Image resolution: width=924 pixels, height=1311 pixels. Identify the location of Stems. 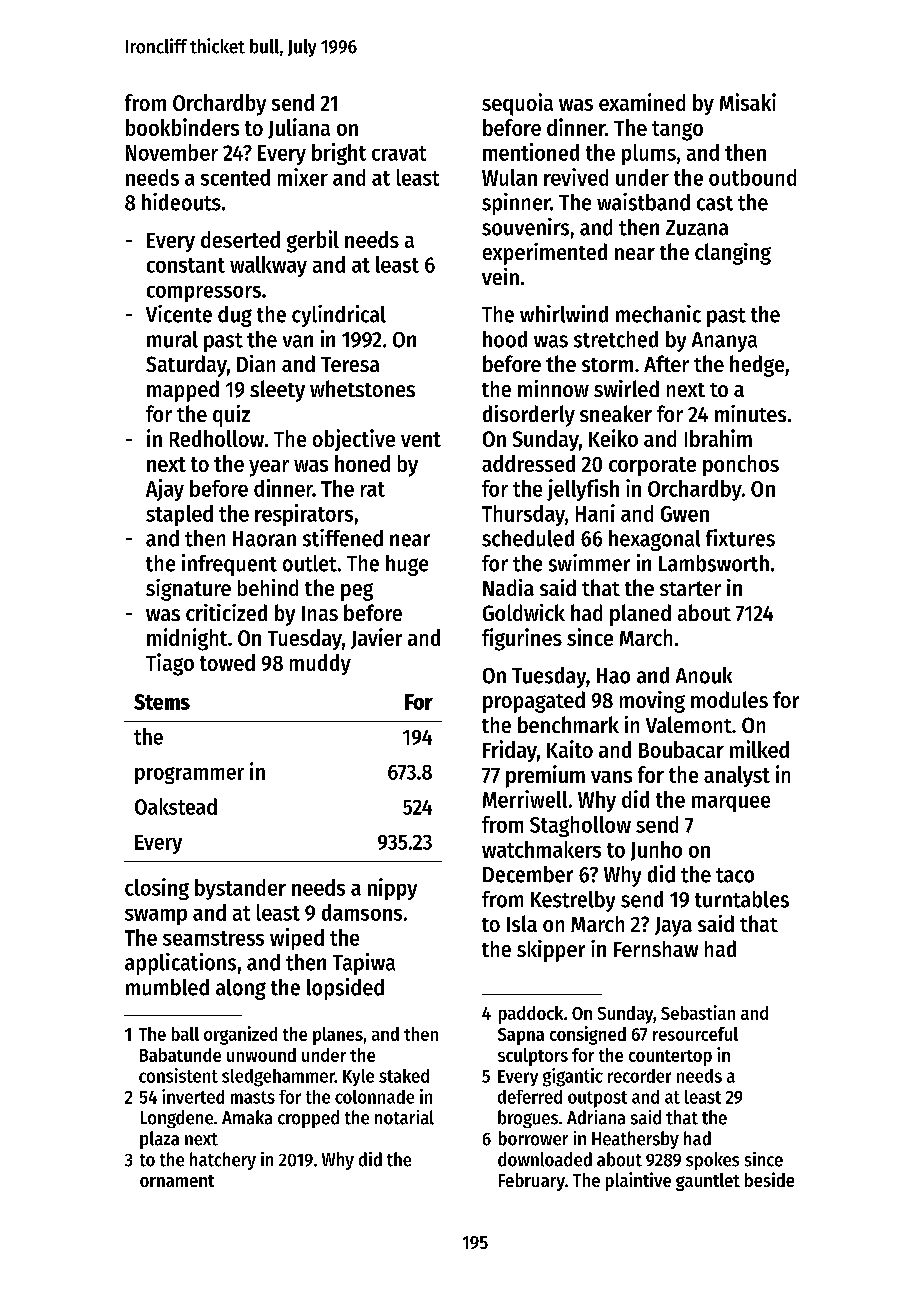
(162, 702).
